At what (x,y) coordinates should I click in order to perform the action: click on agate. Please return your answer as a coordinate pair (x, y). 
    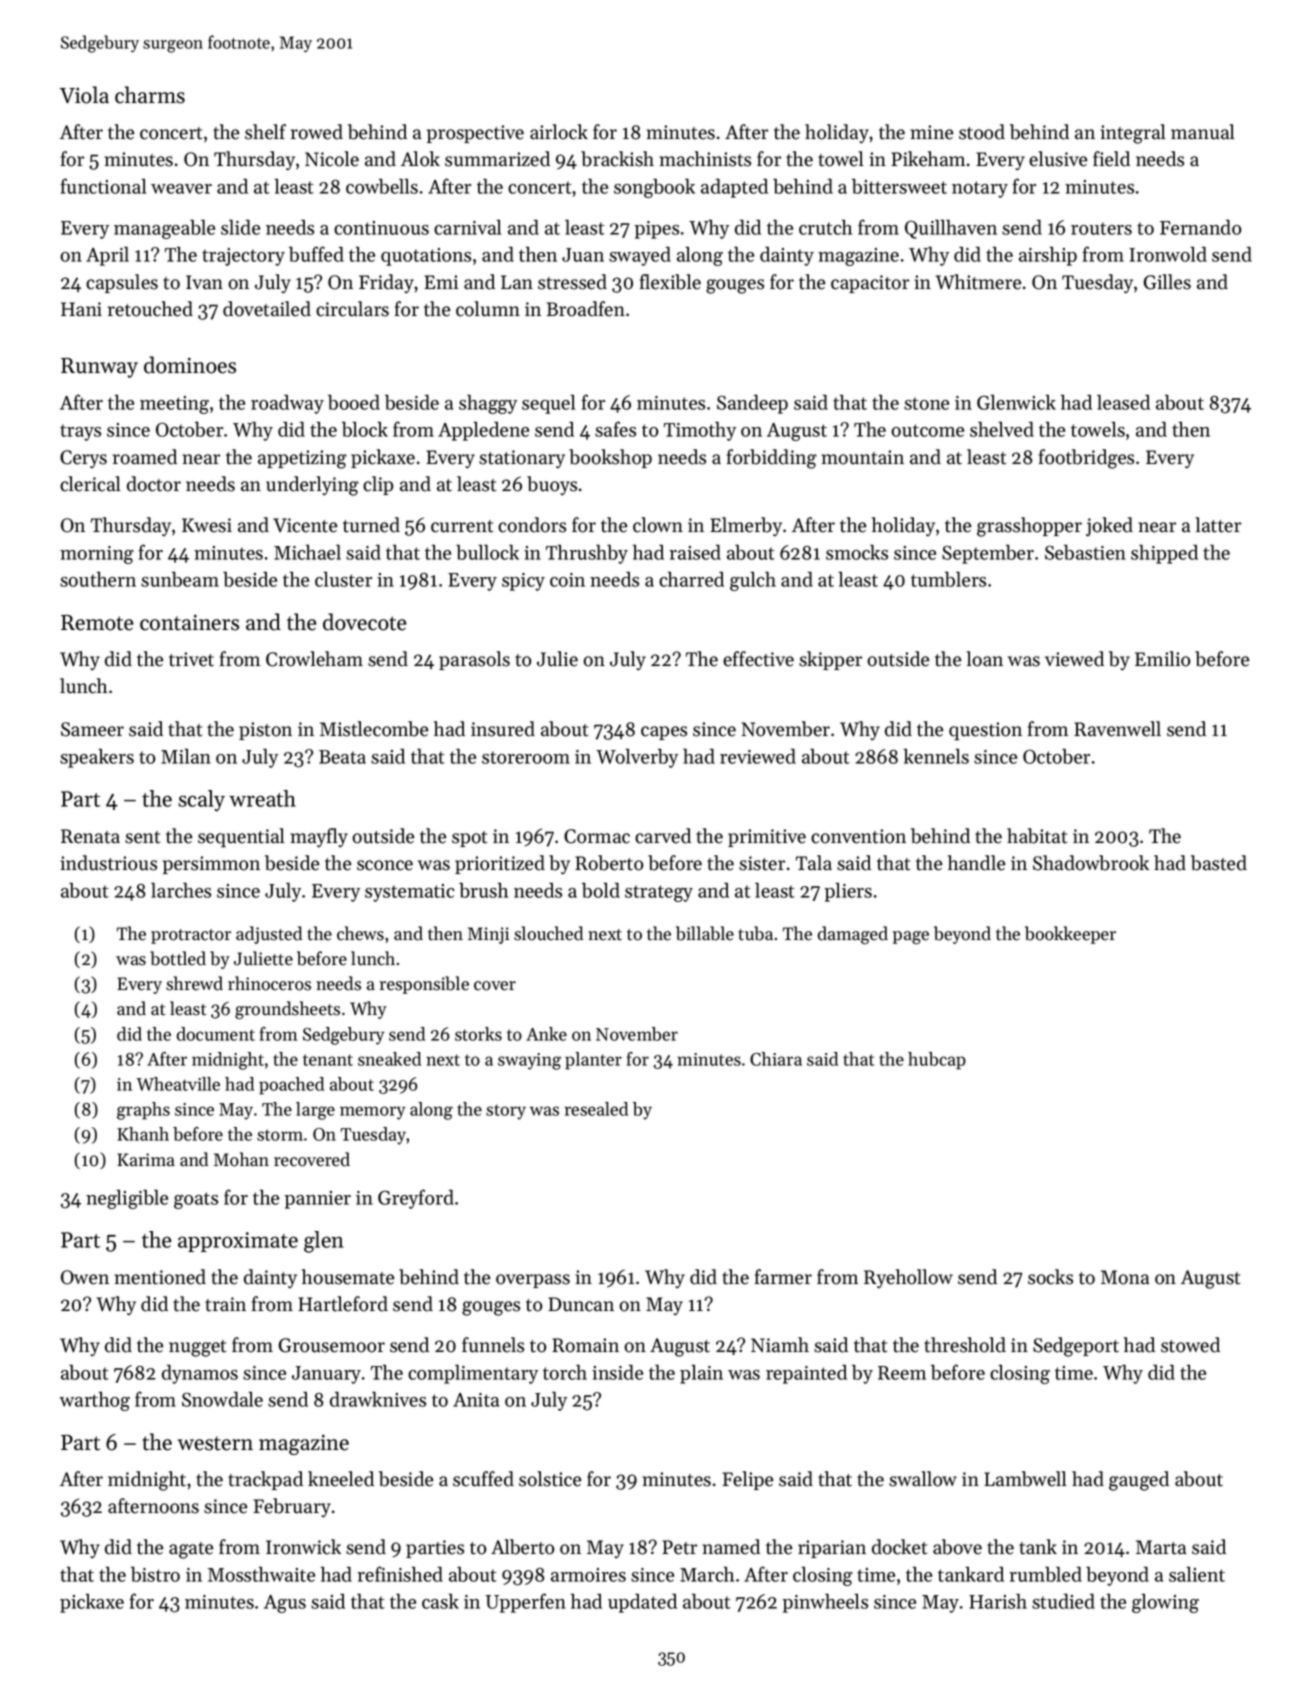
    Looking at the image, I should click on (191, 1550).
